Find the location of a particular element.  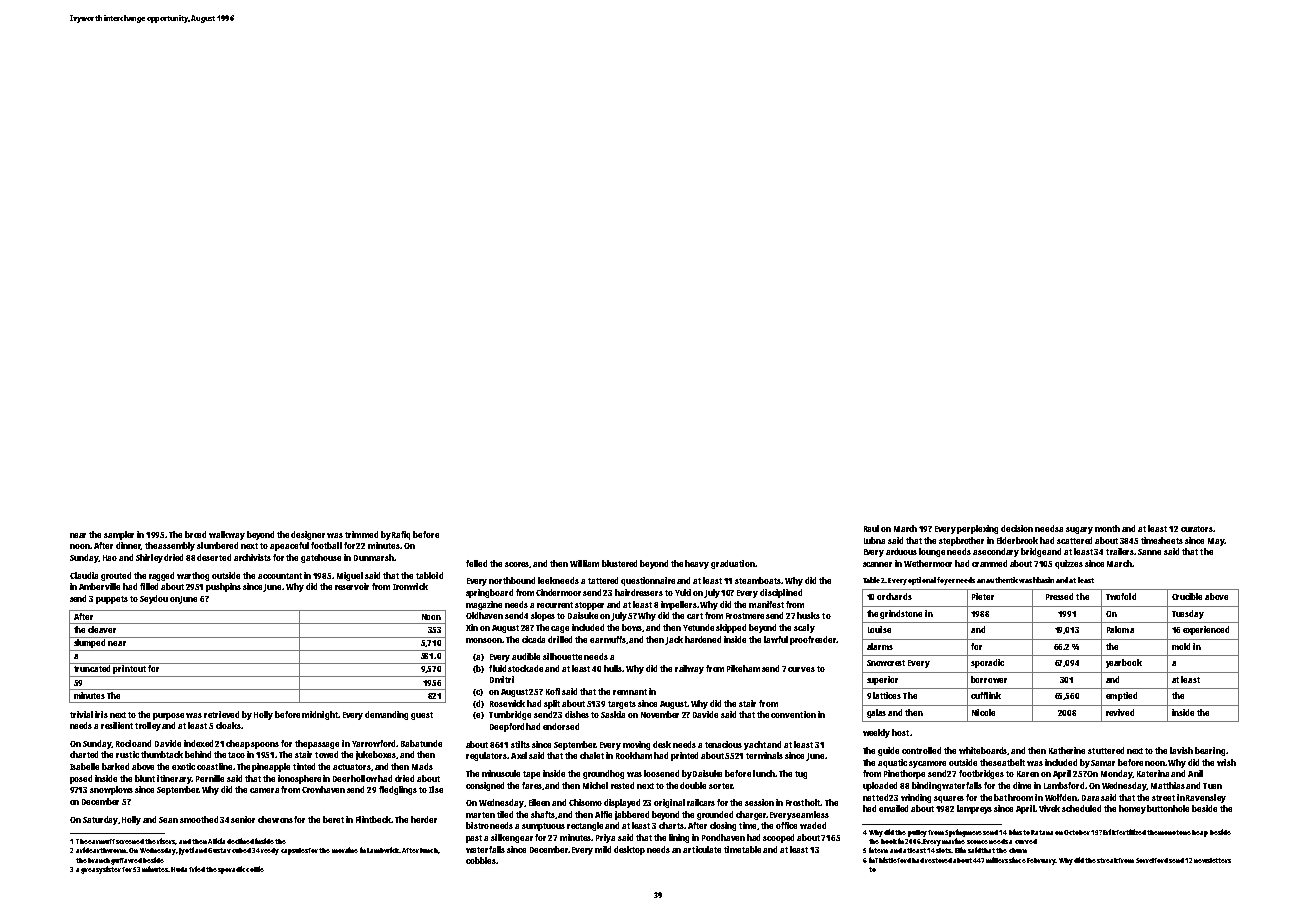

seamless is located at coordinates (811, 814).
